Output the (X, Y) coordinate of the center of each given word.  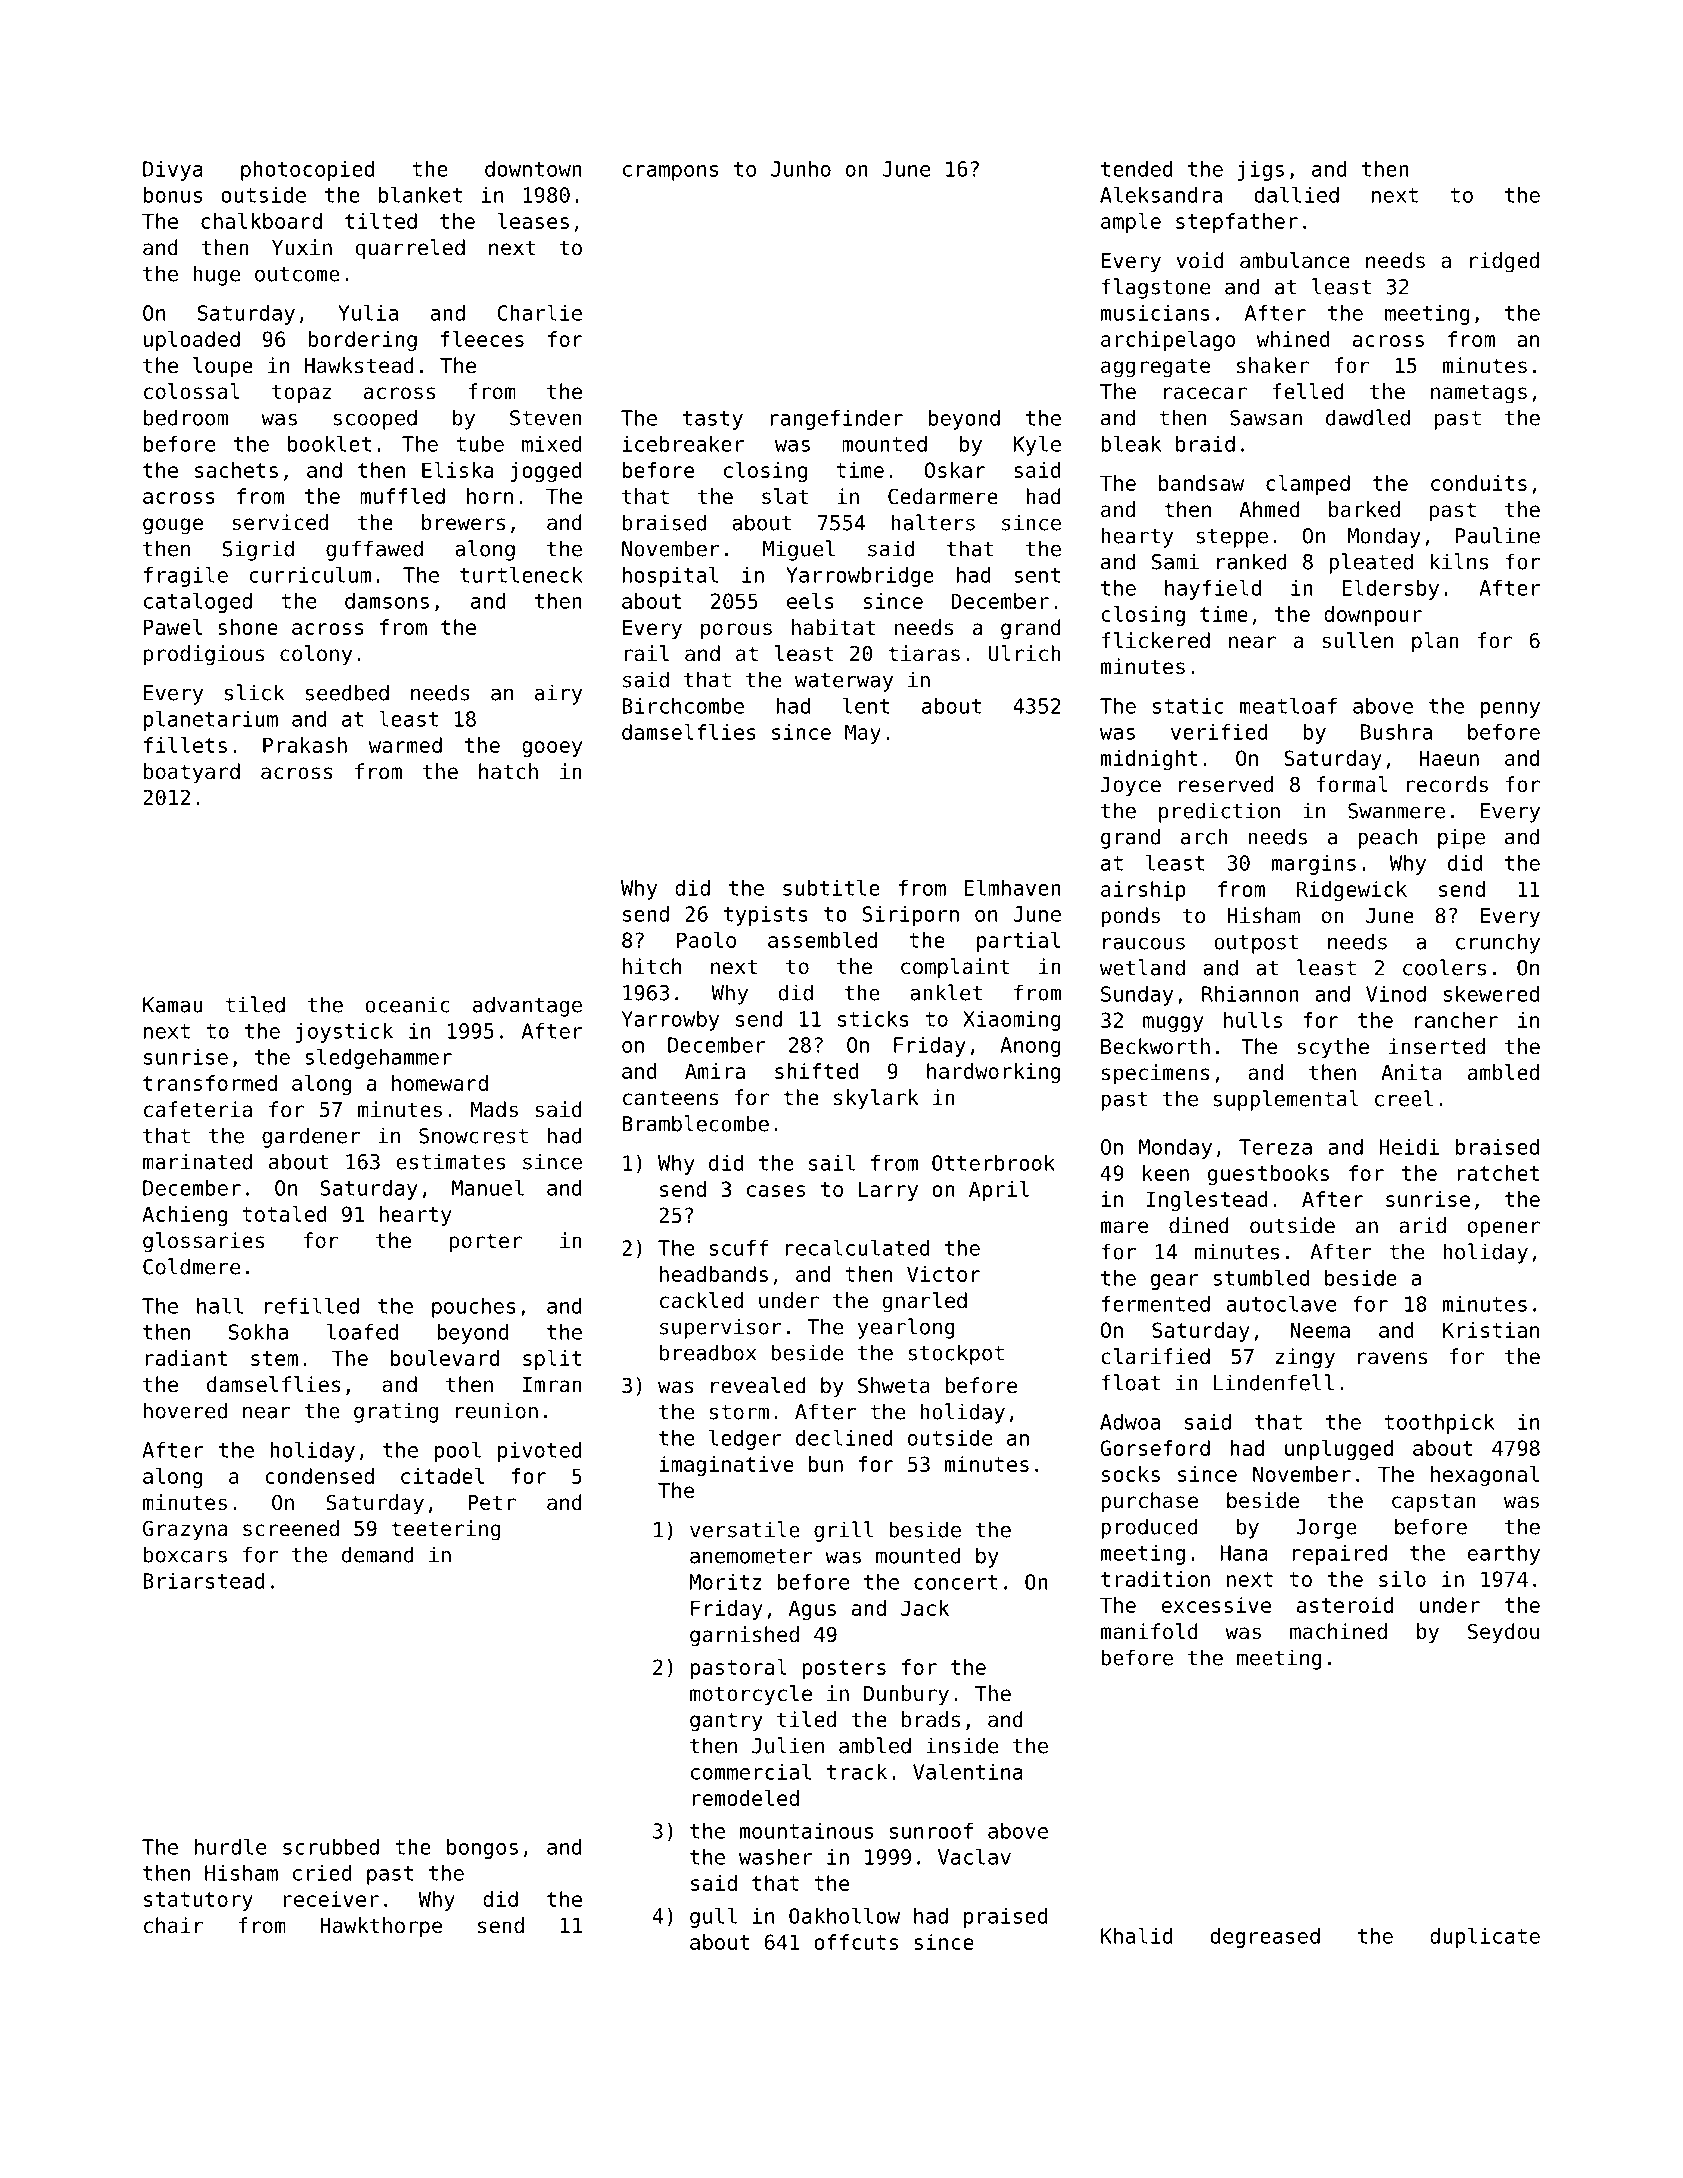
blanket (420, 194)
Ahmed (1269, 509)
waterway (844, 682)
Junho (801, 169)
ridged (1504, 262)
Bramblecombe (695, 1123)
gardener (311, 1137)
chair (174, 1925)
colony (316, 655)
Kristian (1491, 1330)
